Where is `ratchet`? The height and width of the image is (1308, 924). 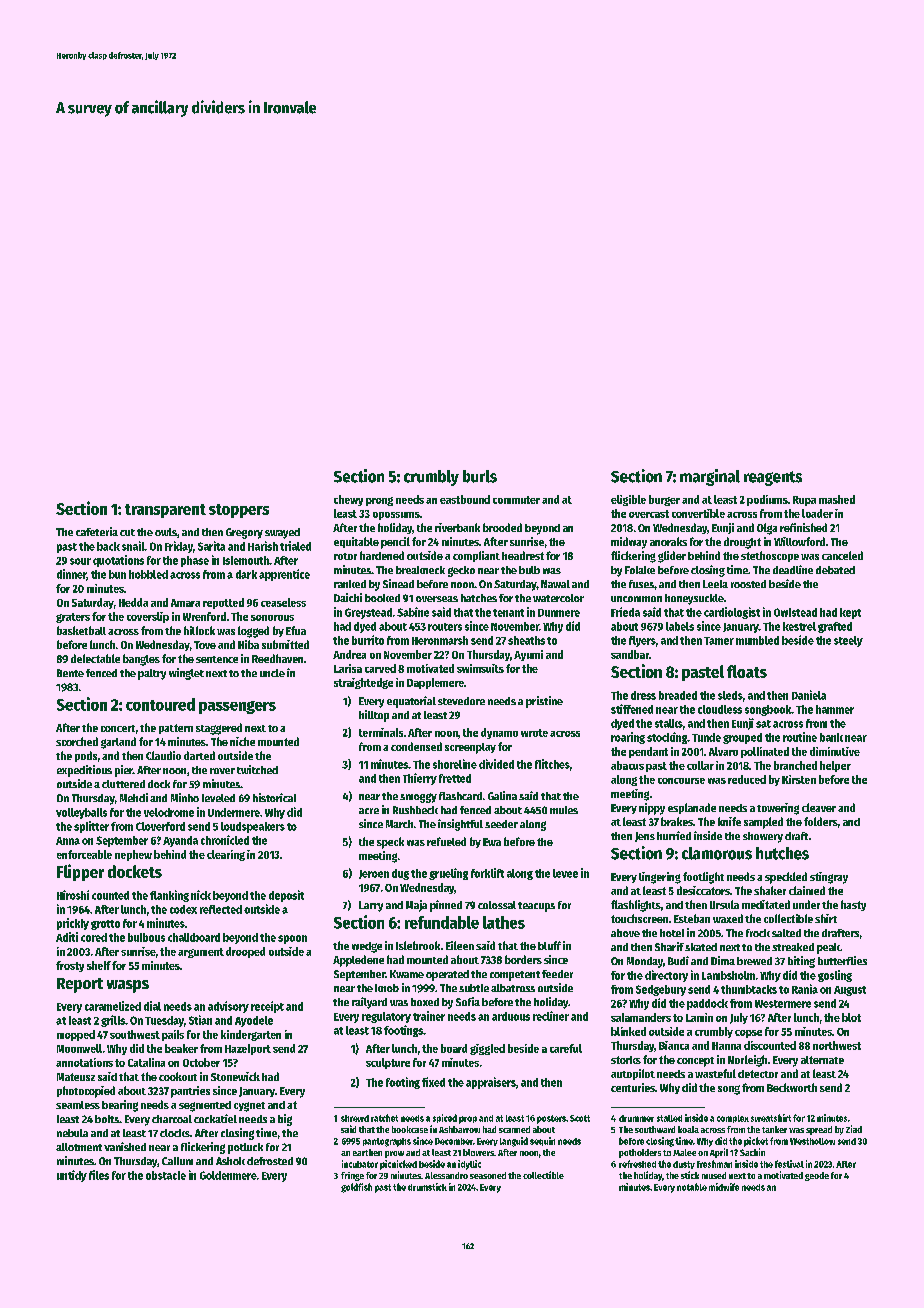
ratchet is located at coordinates (384, 1118).
